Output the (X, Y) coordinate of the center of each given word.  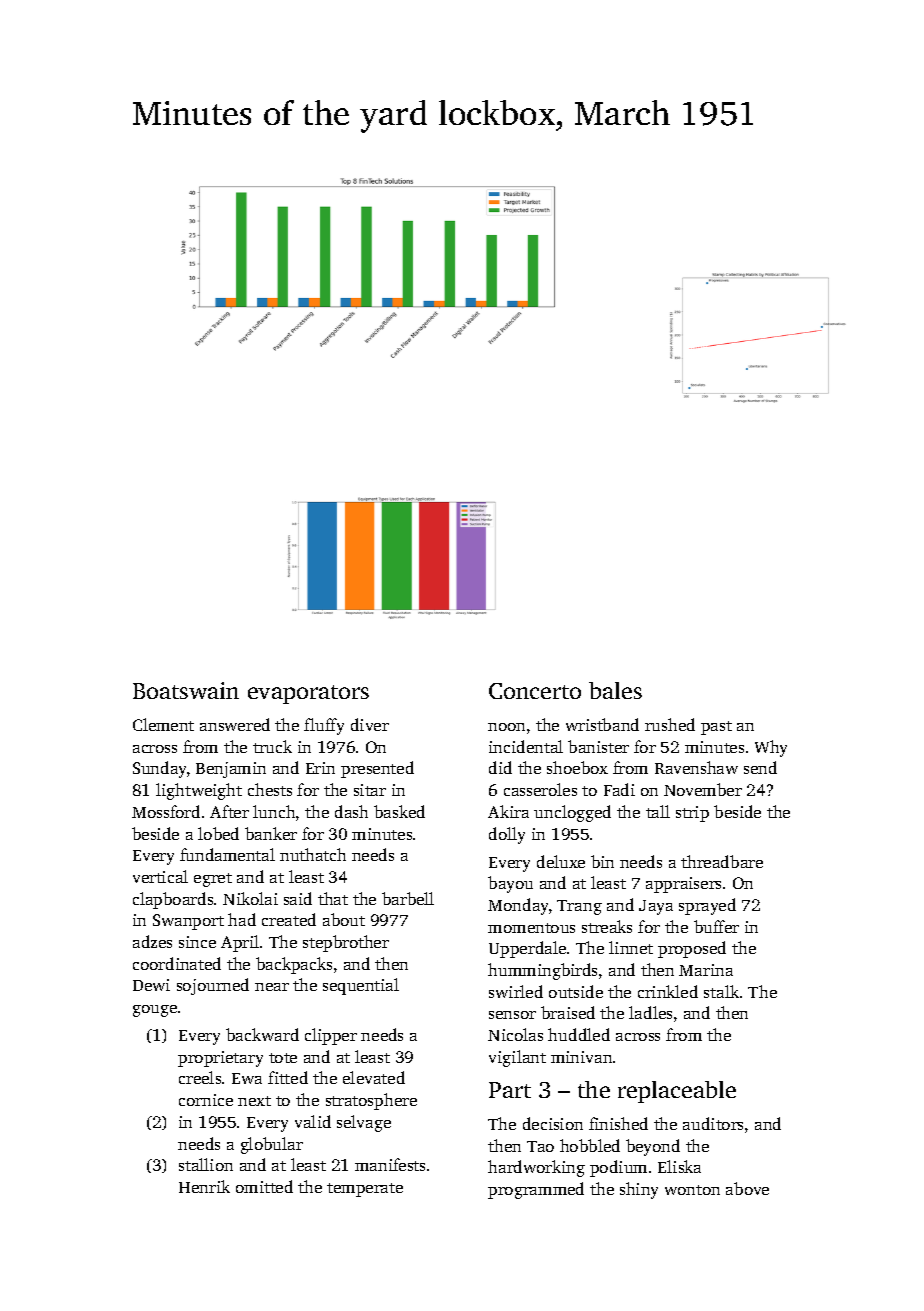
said (298, 898)
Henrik (204, 1186)
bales (615, 690)
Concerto (535, 691)
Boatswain (186, 690)
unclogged (572, 813)
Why (771, 748)
